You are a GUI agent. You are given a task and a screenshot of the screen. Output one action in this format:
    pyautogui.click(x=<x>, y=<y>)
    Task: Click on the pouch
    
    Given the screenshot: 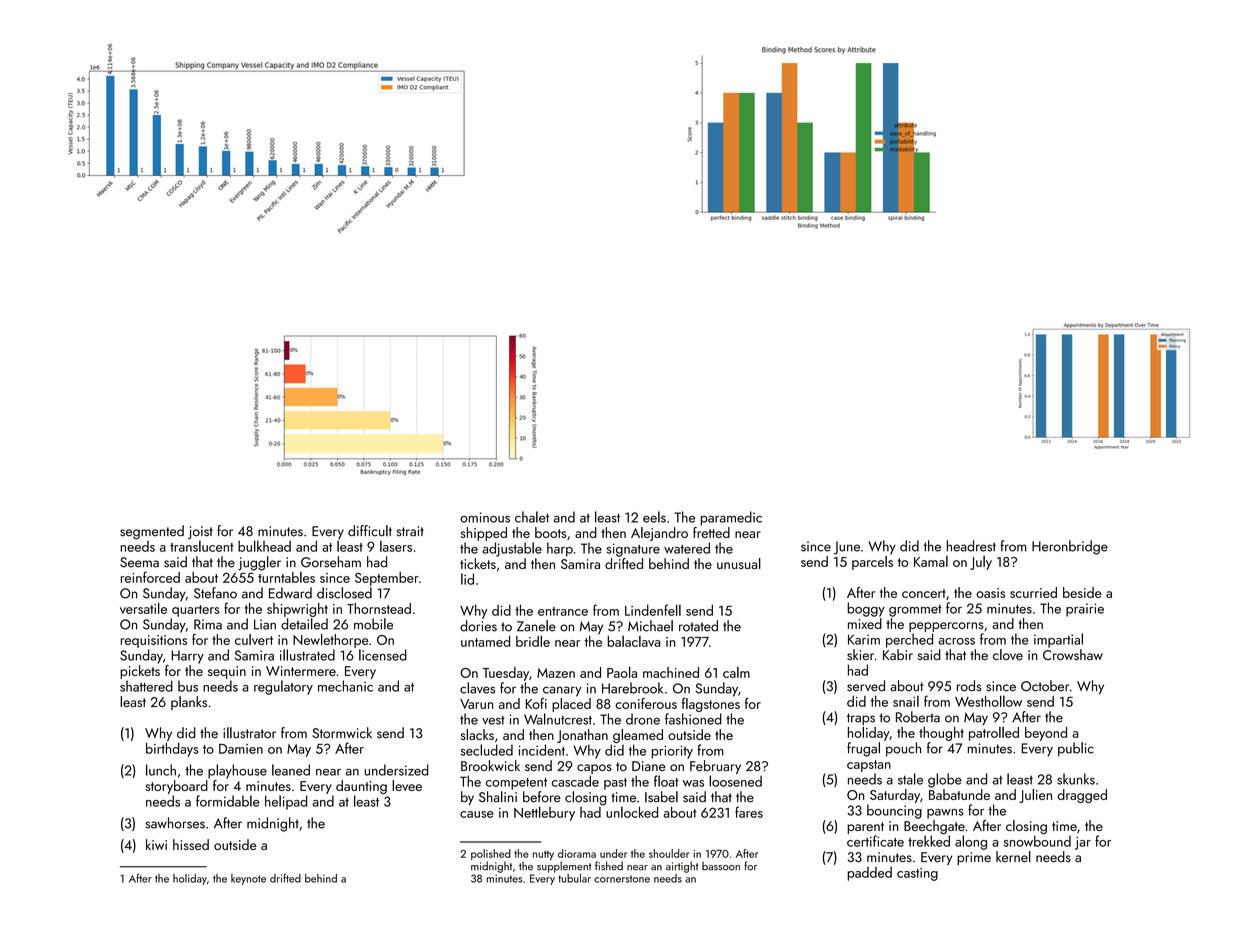 What is the action you would take?
    pyautogui.click(x=903, y=749)
